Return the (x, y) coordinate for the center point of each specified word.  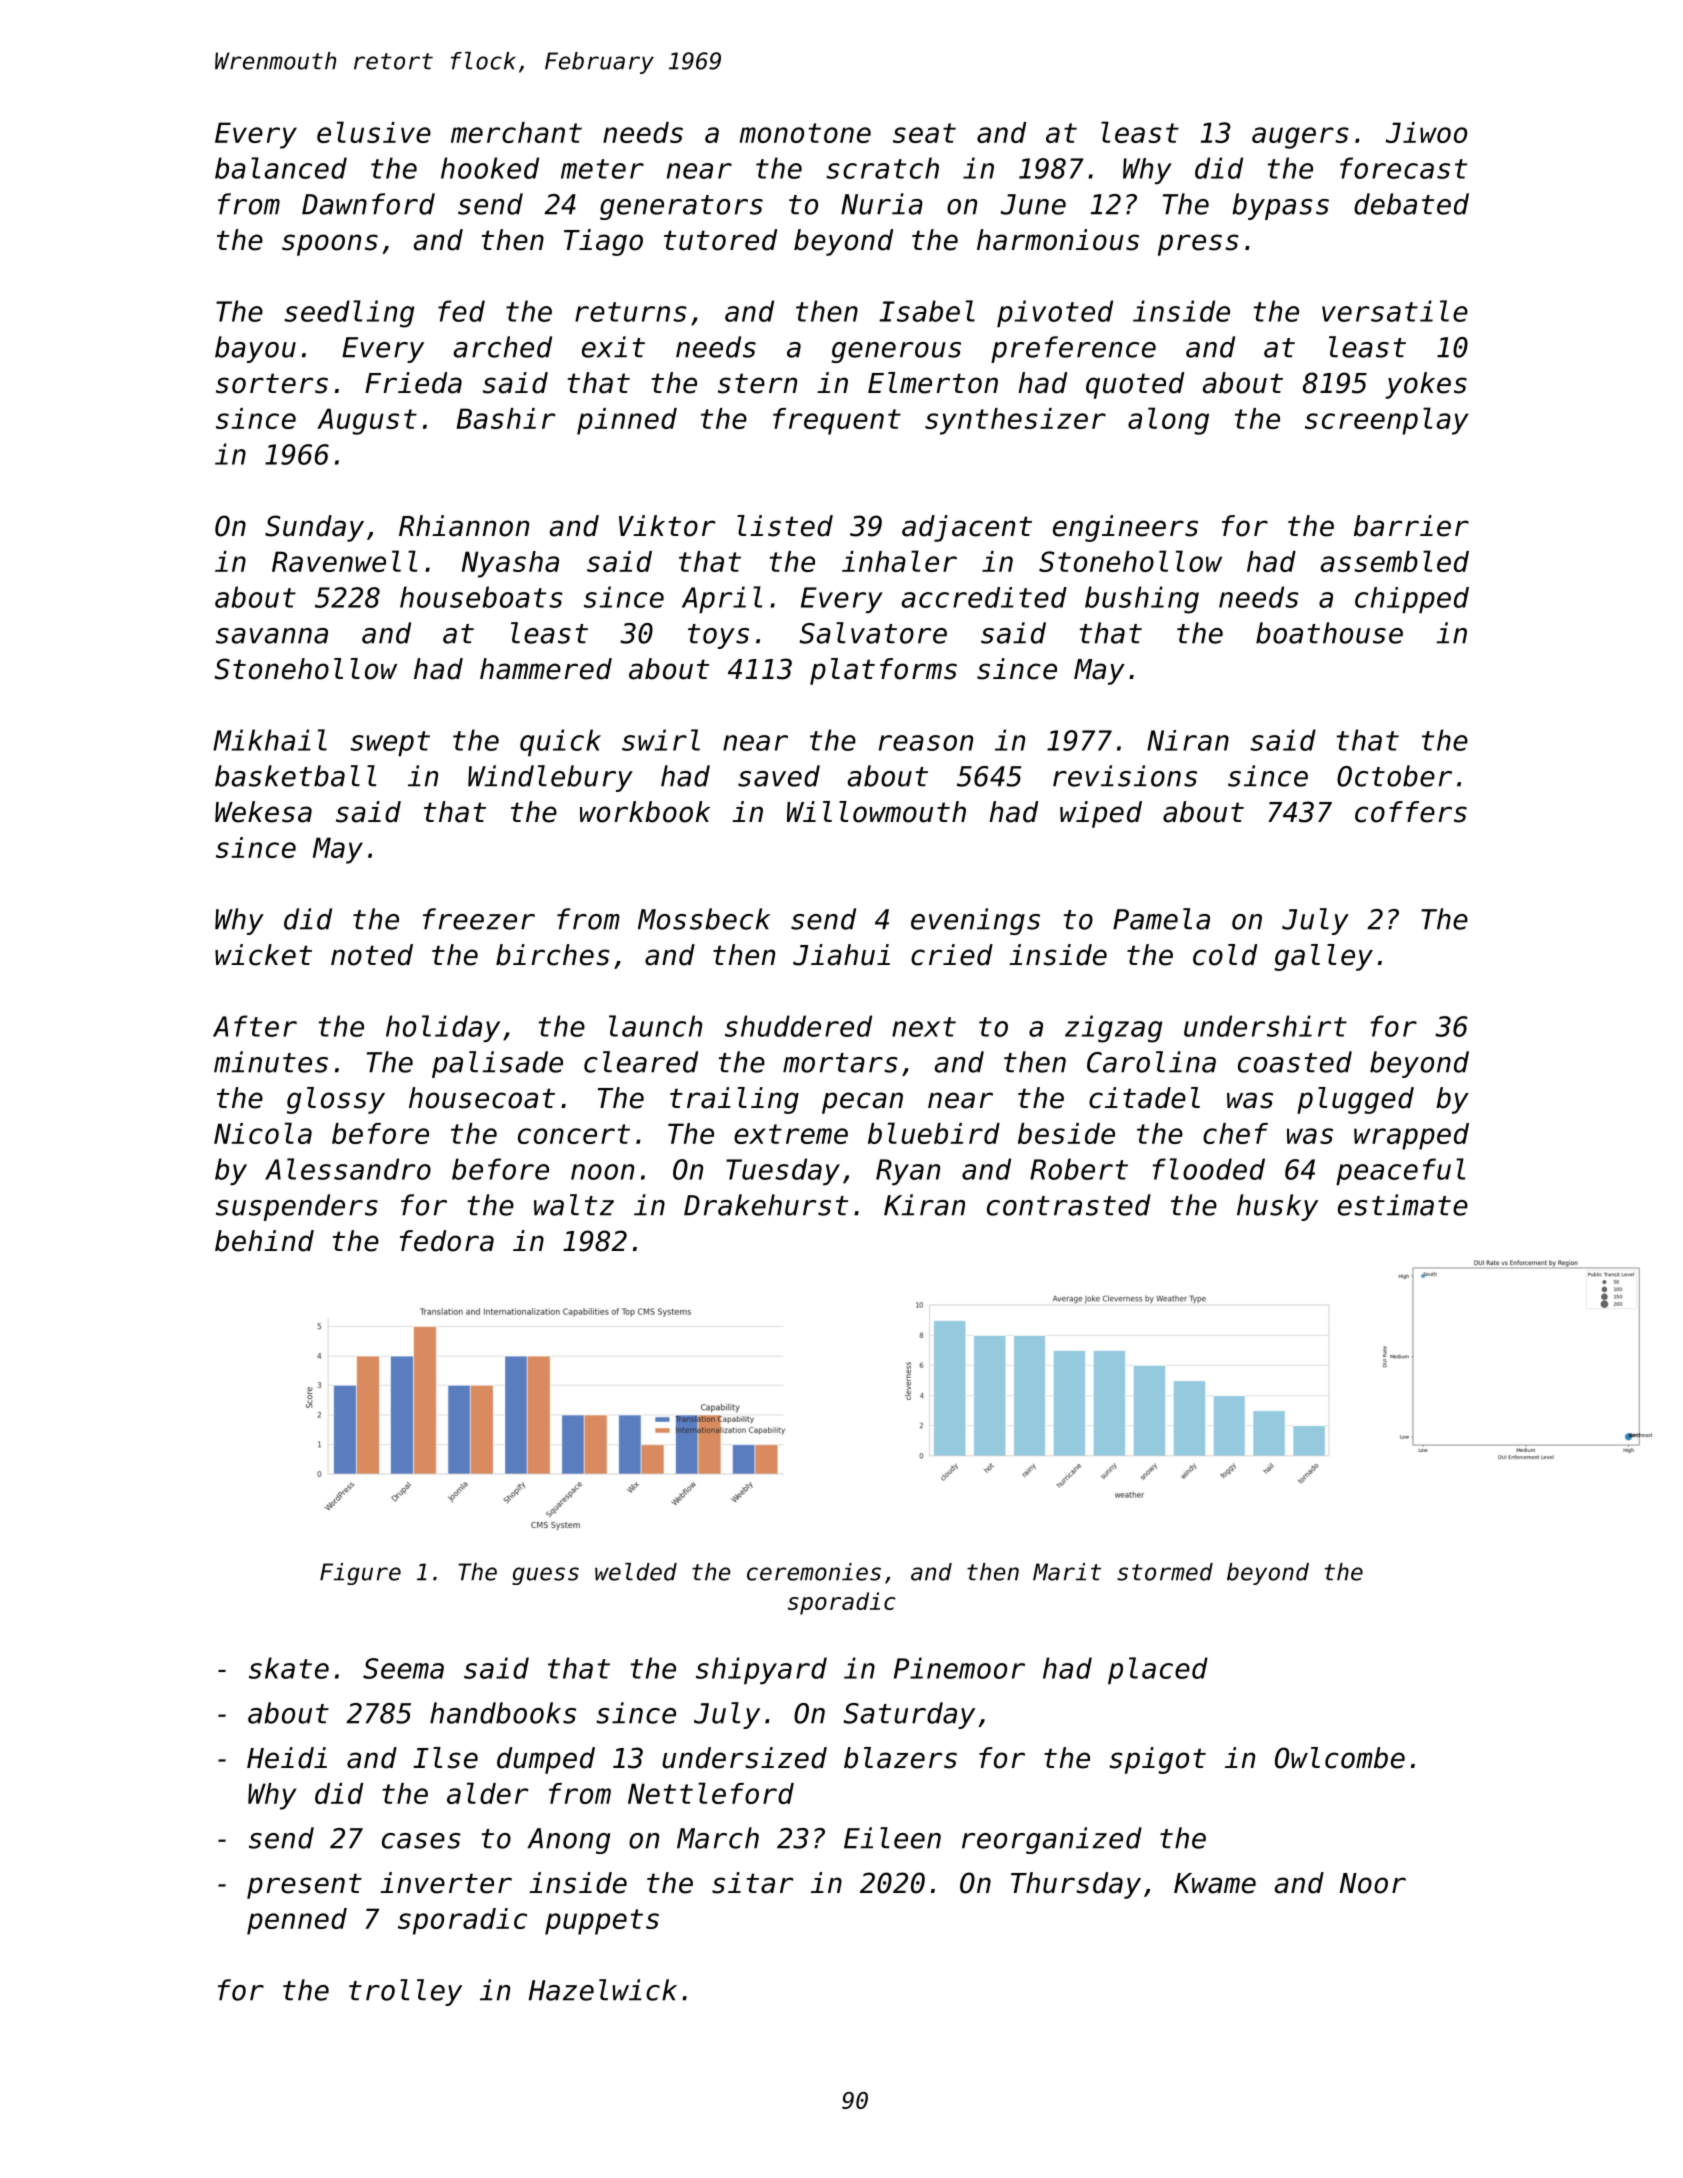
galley (1323, 957)
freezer (479, 919)
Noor (1373, 1883)
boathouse (1329, 633)
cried (952, 955)
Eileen (892, 1838)
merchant (516, 132)
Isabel (927, 311)
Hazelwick (603, 1990)
